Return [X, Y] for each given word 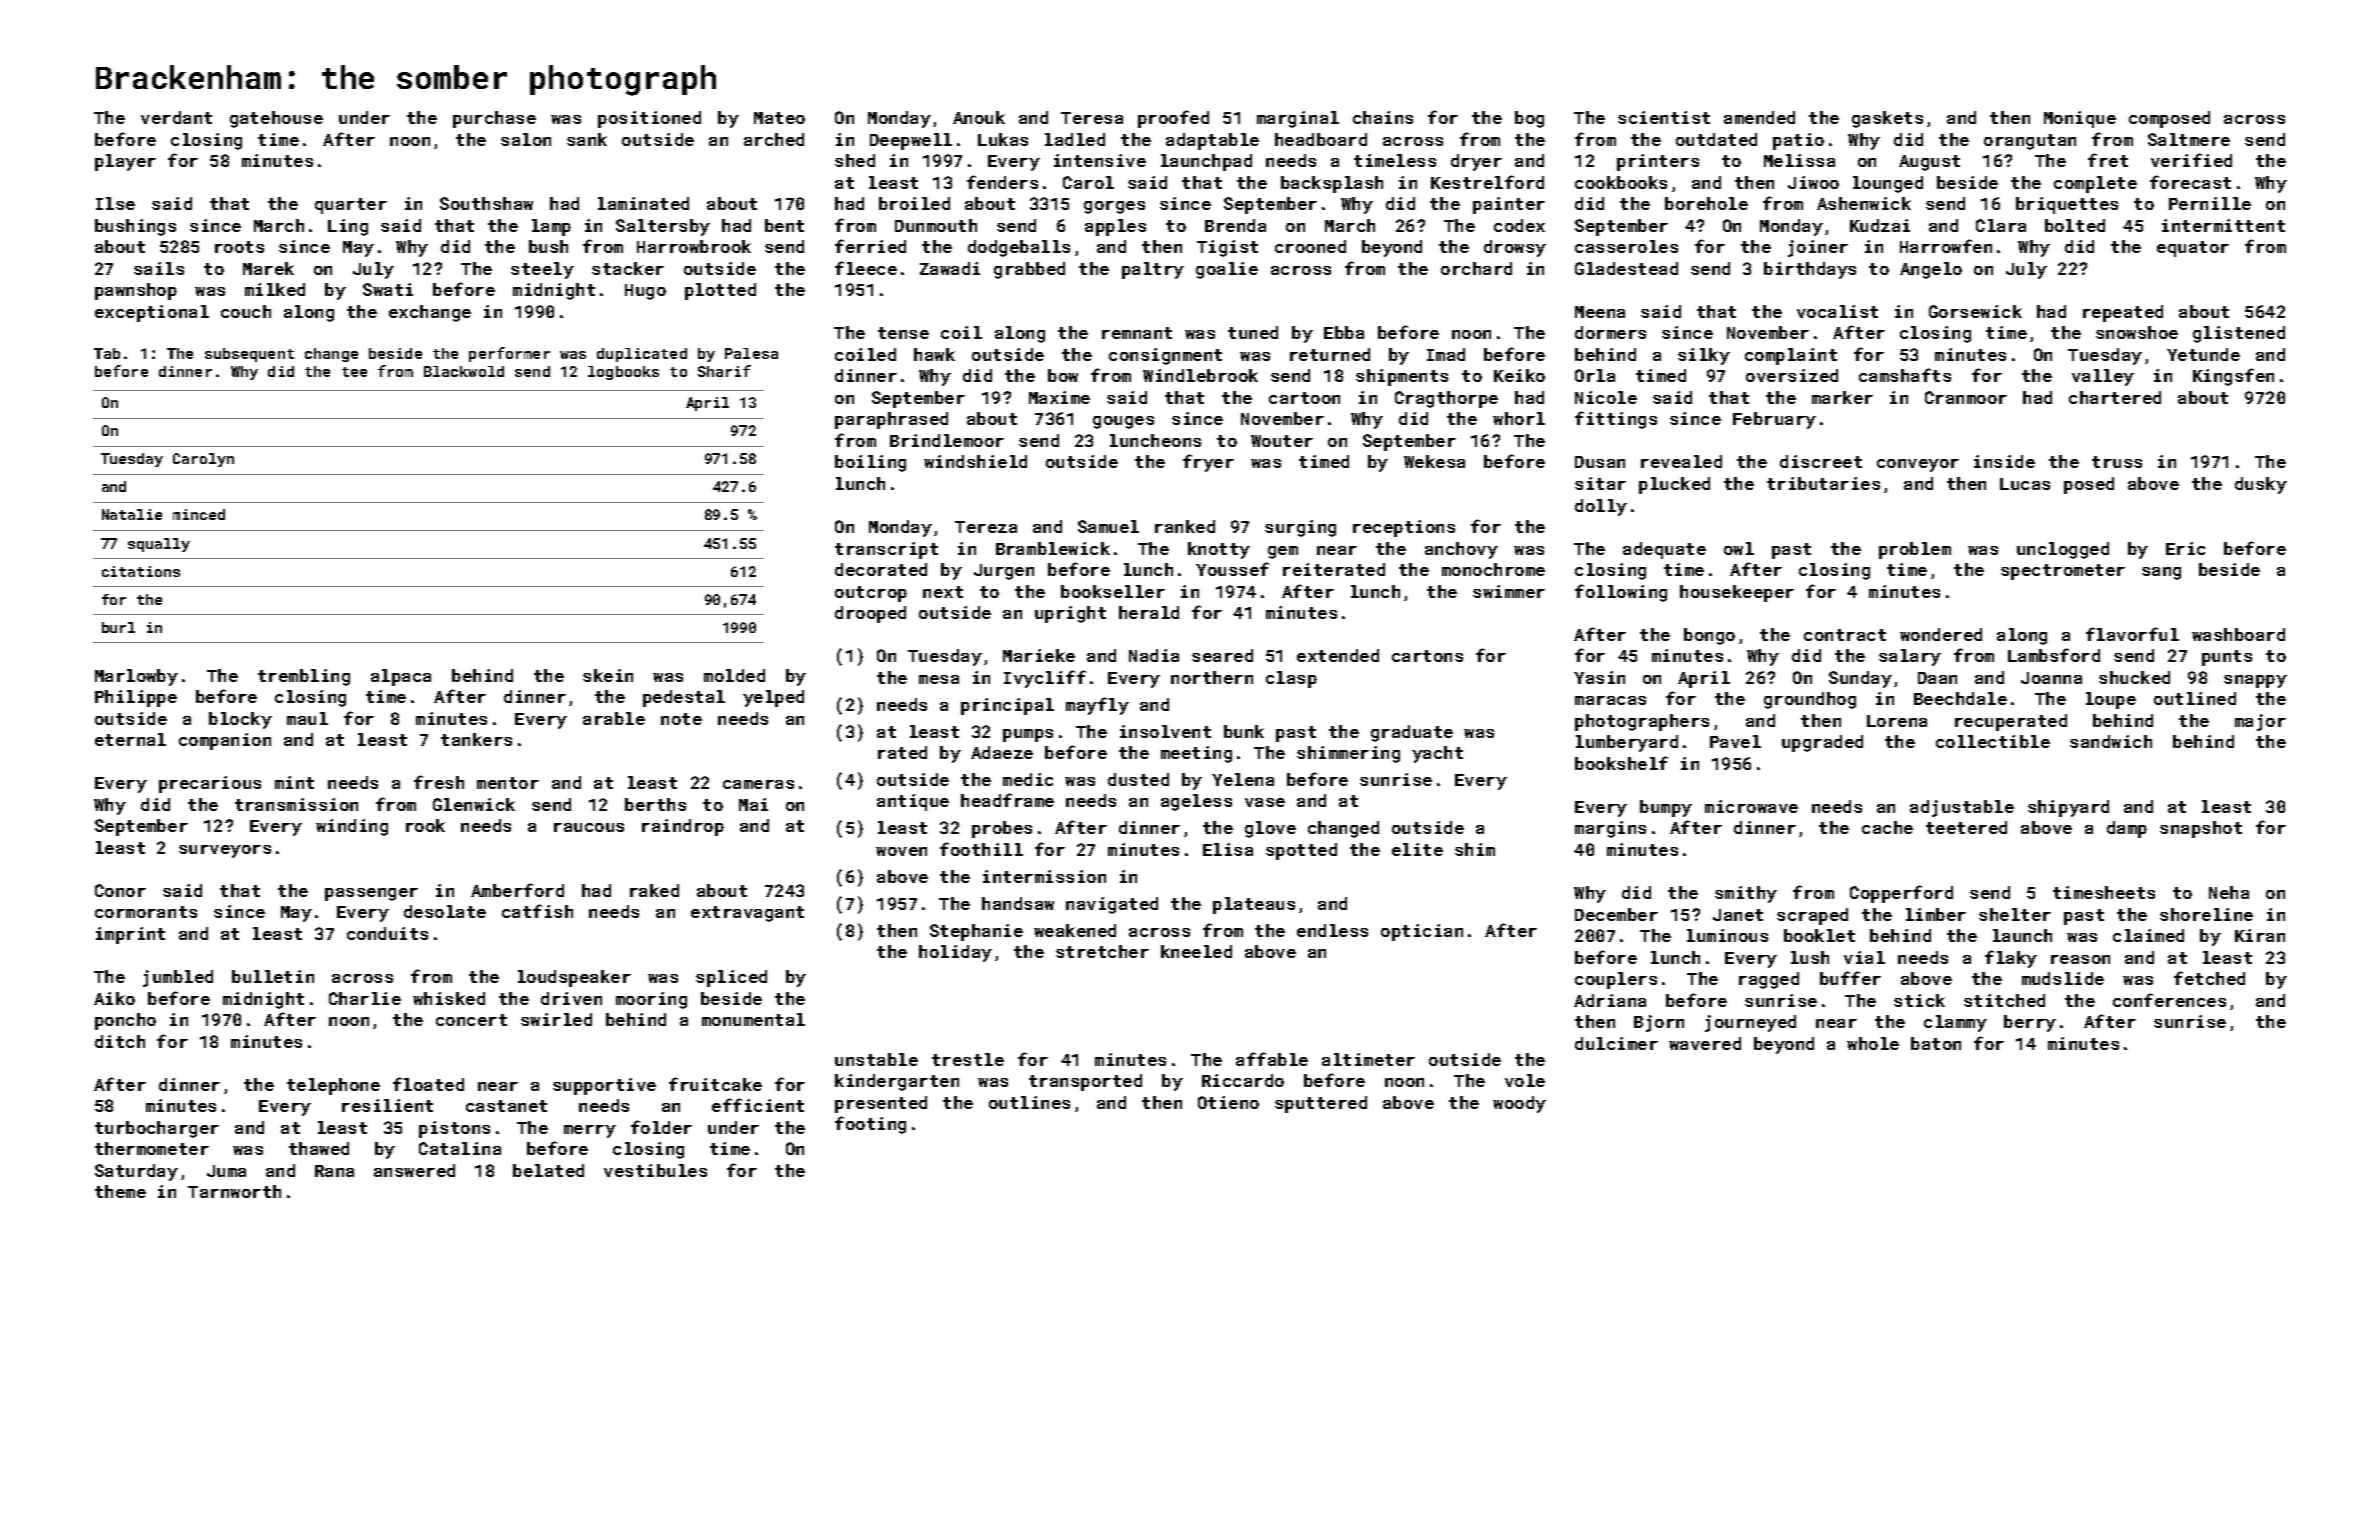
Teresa [1092, 118]
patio [1798, 141]
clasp [1291, 679]
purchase [494, 119]
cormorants [146, 912]
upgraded [1822, 743]
